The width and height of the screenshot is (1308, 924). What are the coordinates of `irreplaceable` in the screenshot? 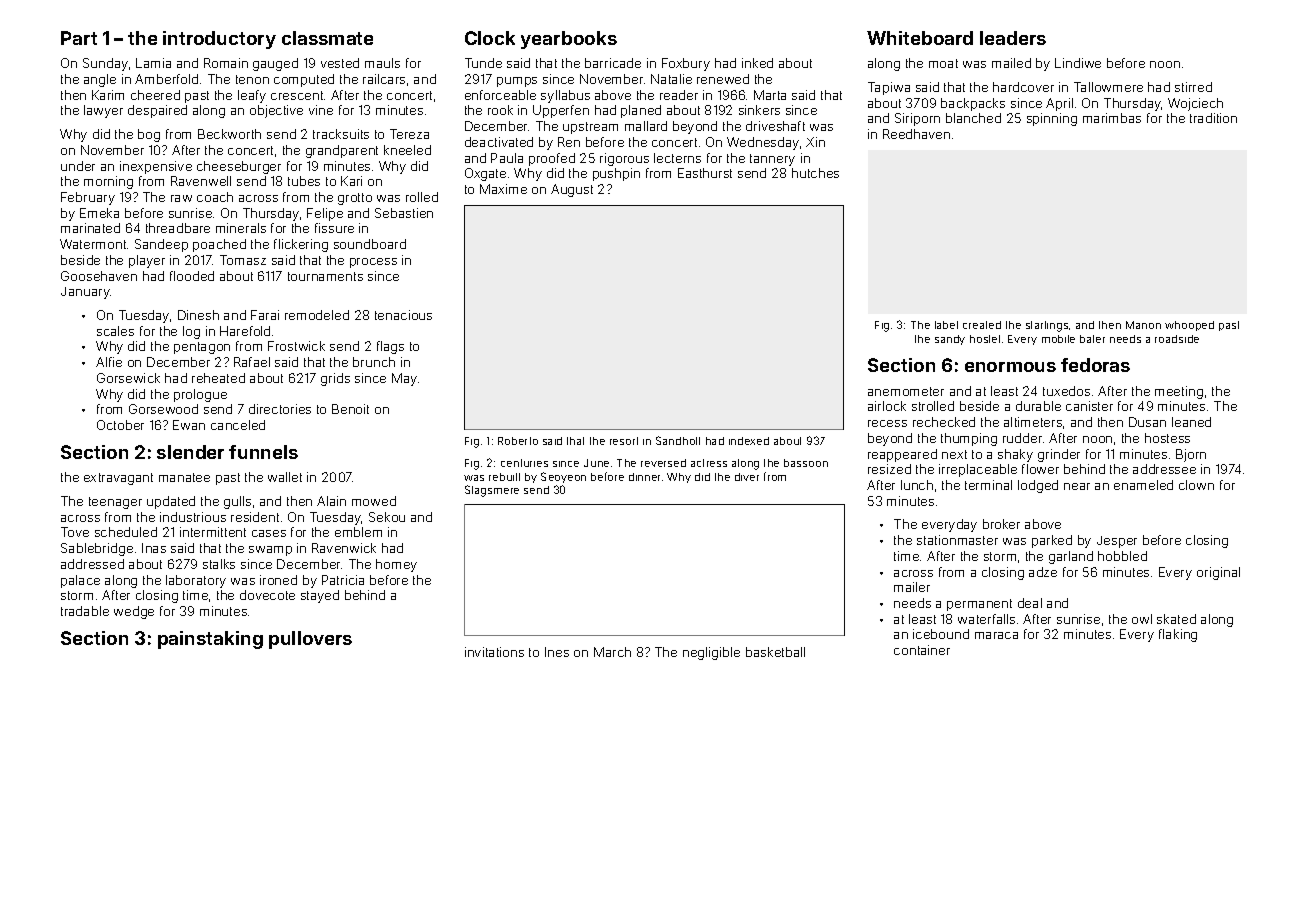 It's located at (978, 470).
